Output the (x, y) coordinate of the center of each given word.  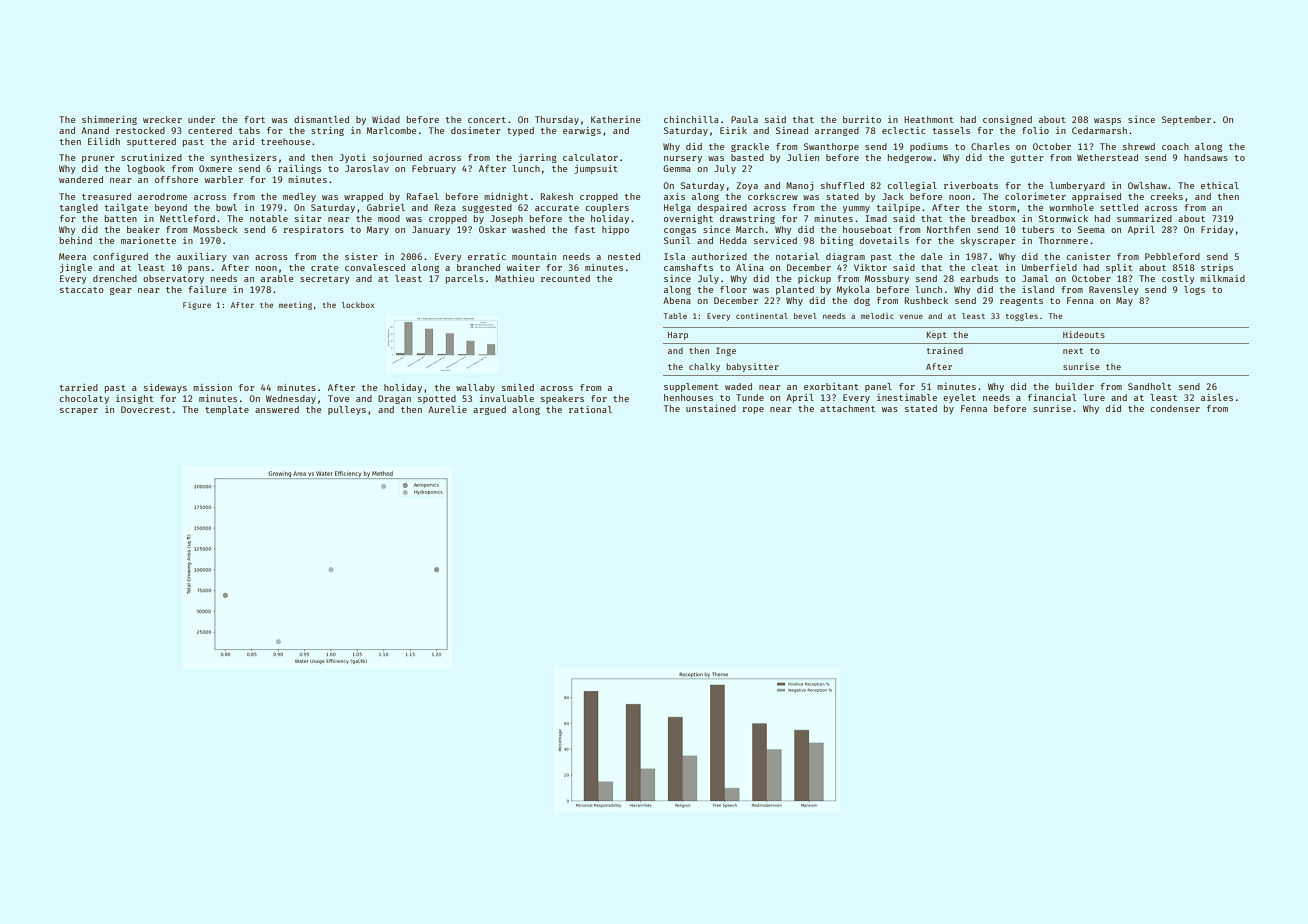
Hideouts (1084, 334)
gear (121, 291)
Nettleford (187, 218)
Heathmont (929, 119)
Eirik (733, 130)
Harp (678, 336)
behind (76, 240)
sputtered (151, 142)
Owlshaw (1147, 185)
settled (1119, 207)
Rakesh (557, 196)
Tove (338, 398)
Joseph (506, 219)
